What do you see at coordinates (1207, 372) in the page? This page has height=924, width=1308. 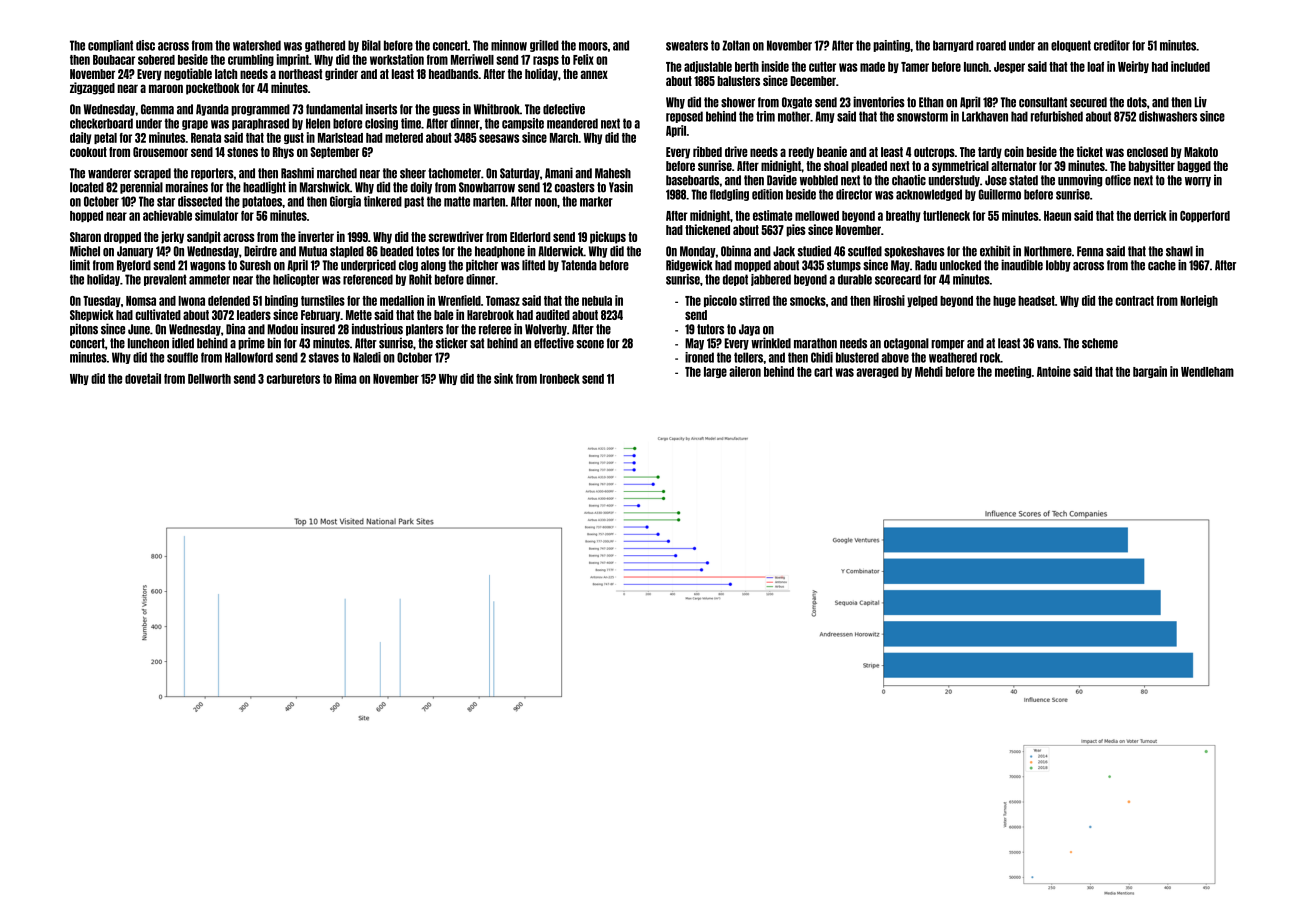 I see `Wendleham` at bounding box center [1207, 372].
